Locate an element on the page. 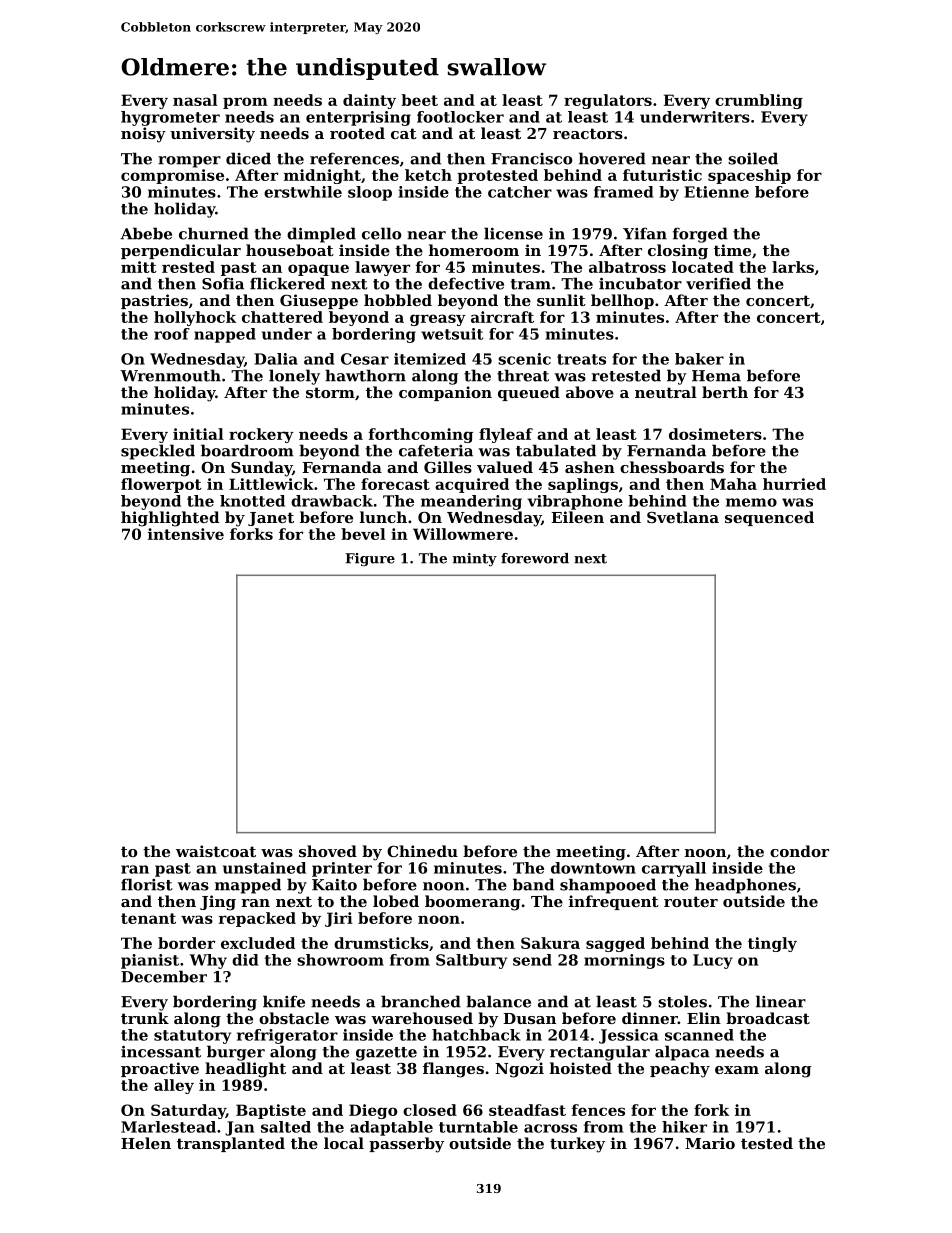  Chinedu is located at coordinates (422, 851).
